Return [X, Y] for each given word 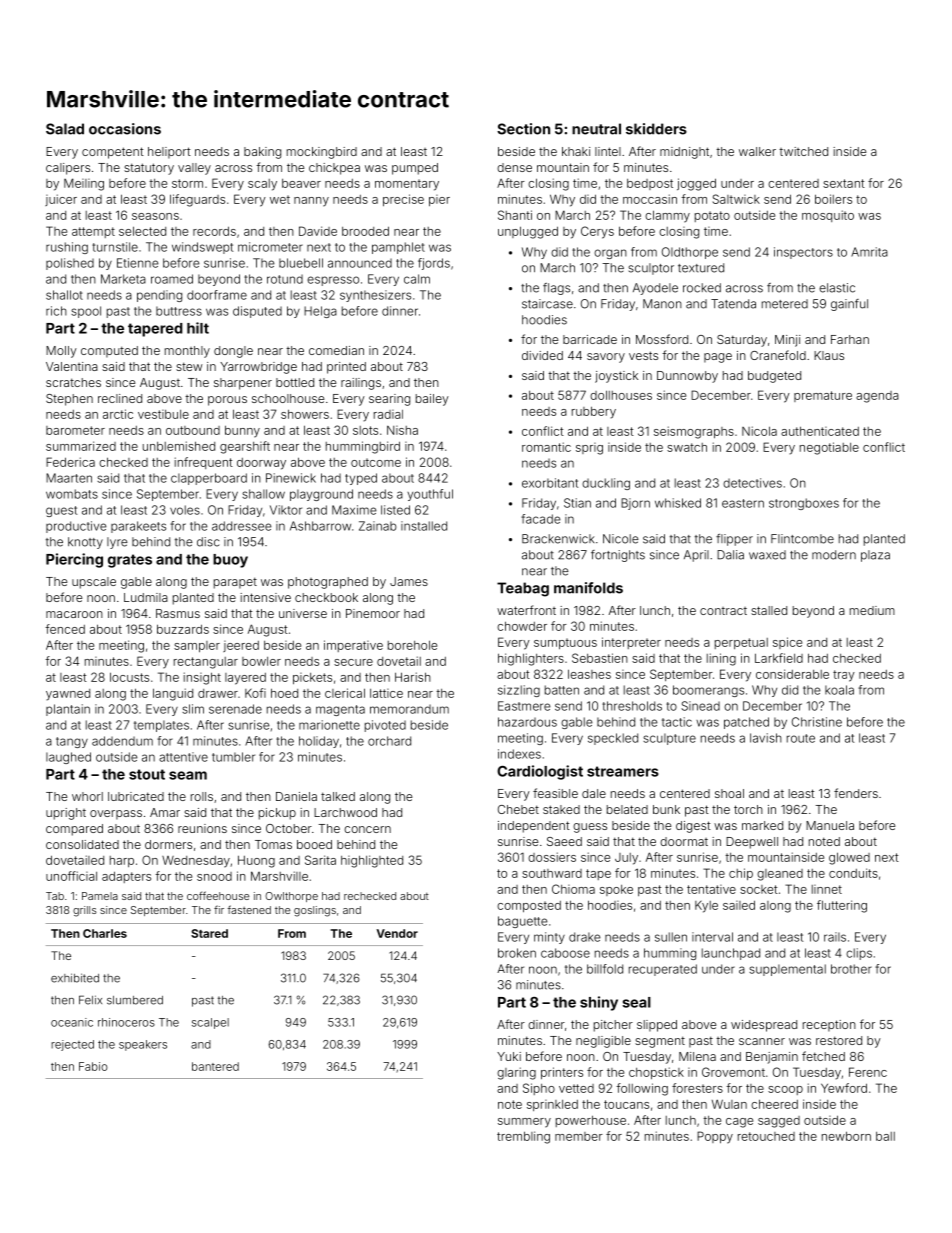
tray [844, 676]
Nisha [402, 430]
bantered [215, 1066]
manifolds [588, 588]
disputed [257, 312]
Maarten [69, 478]
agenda [877, 397]
